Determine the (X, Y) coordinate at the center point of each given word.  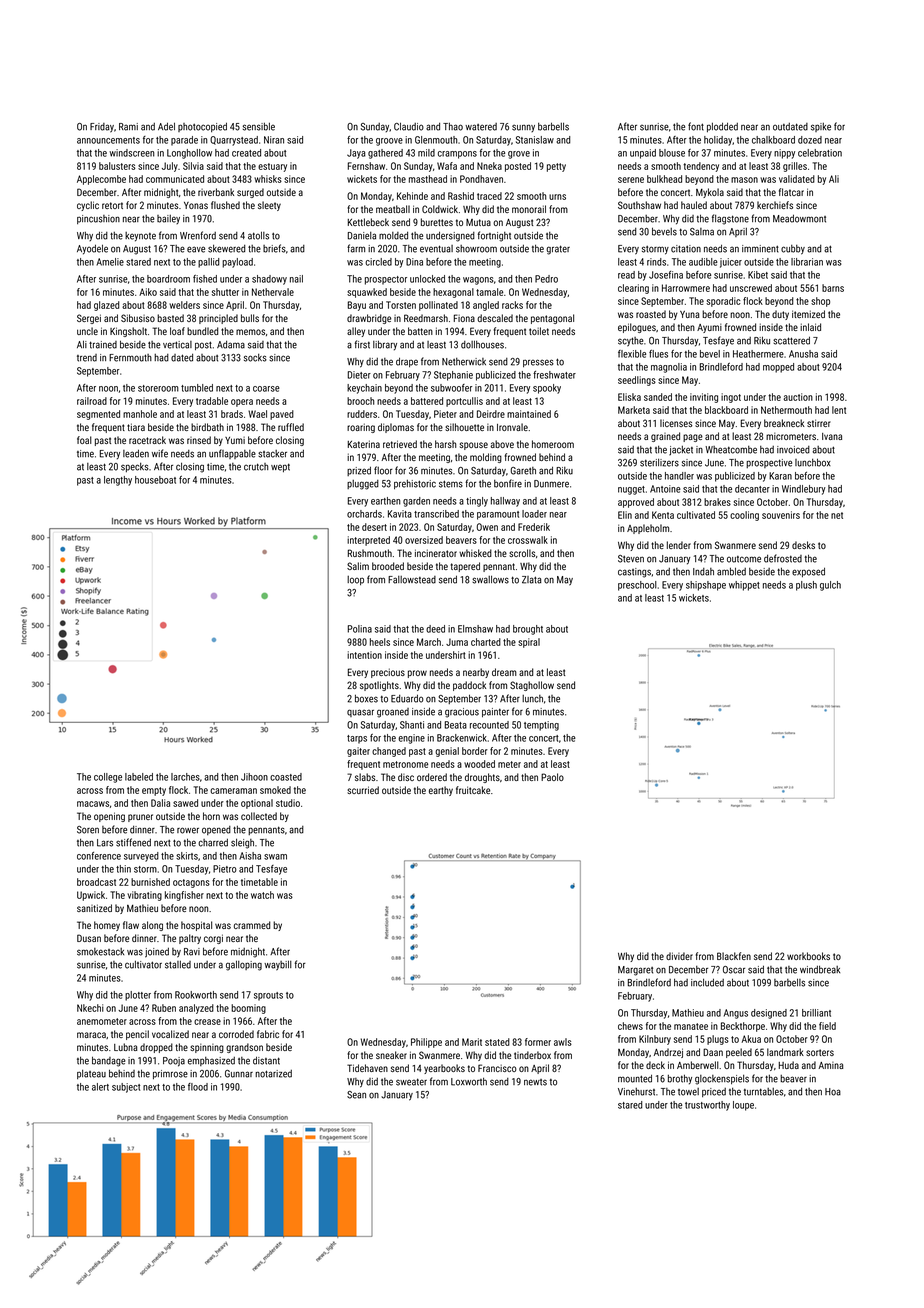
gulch (830, 586)
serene (631, 180)
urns (557, 197)
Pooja (174, 1062)
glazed (107, 306)
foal (84, 440)
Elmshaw (475, 629)
